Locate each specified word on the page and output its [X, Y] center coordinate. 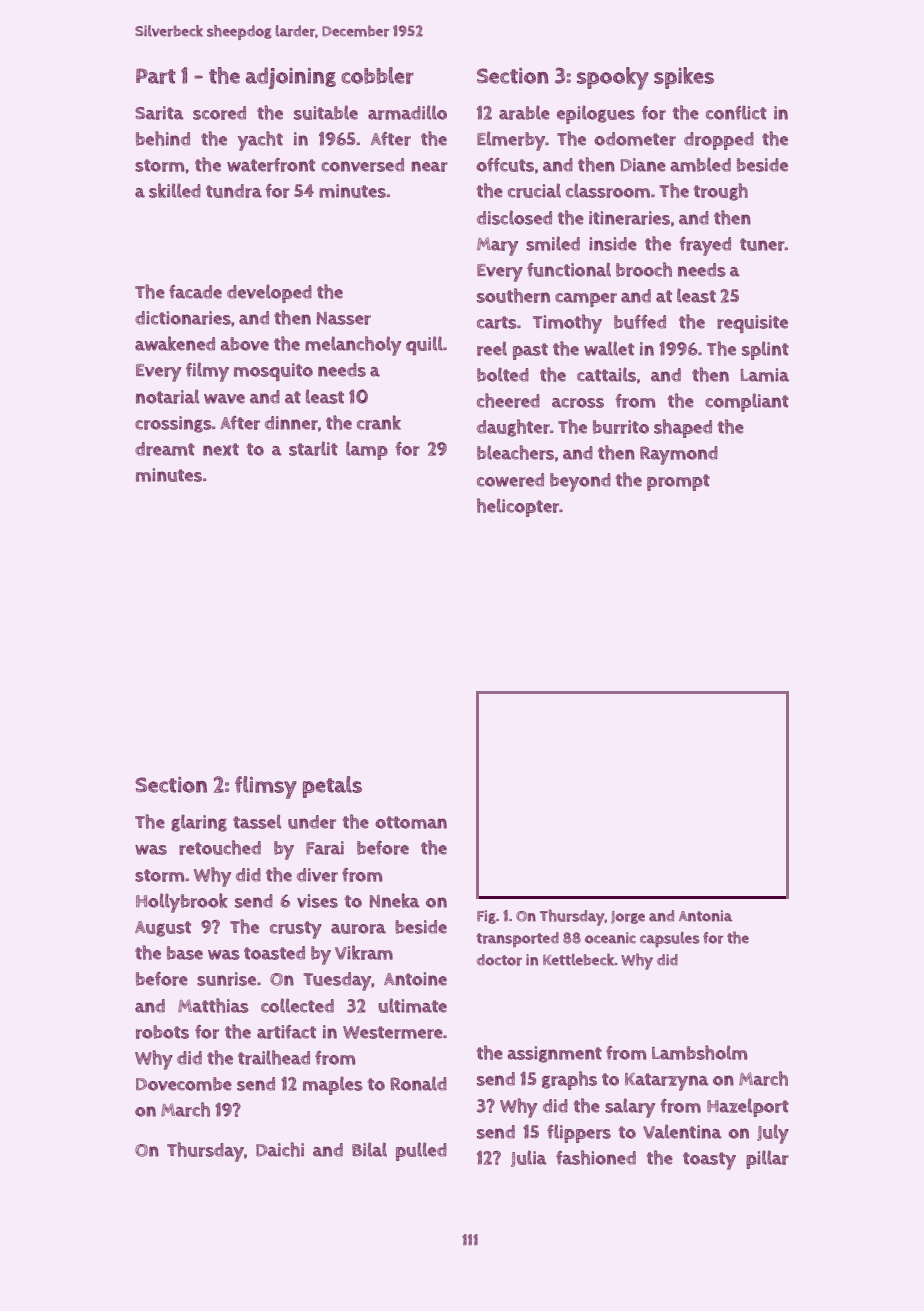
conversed [362, 165]
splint [765, 350]
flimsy [266, 787]
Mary [497, 246]
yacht [260, 141]
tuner [762, 244]
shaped [683, 428]
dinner [291, 423]
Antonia [705, 916]
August [163, 929]
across [578, 403]
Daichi [280, 1149]
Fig [486, 917]
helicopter [518, 507]
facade [195, 292]
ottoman [411, 822]
